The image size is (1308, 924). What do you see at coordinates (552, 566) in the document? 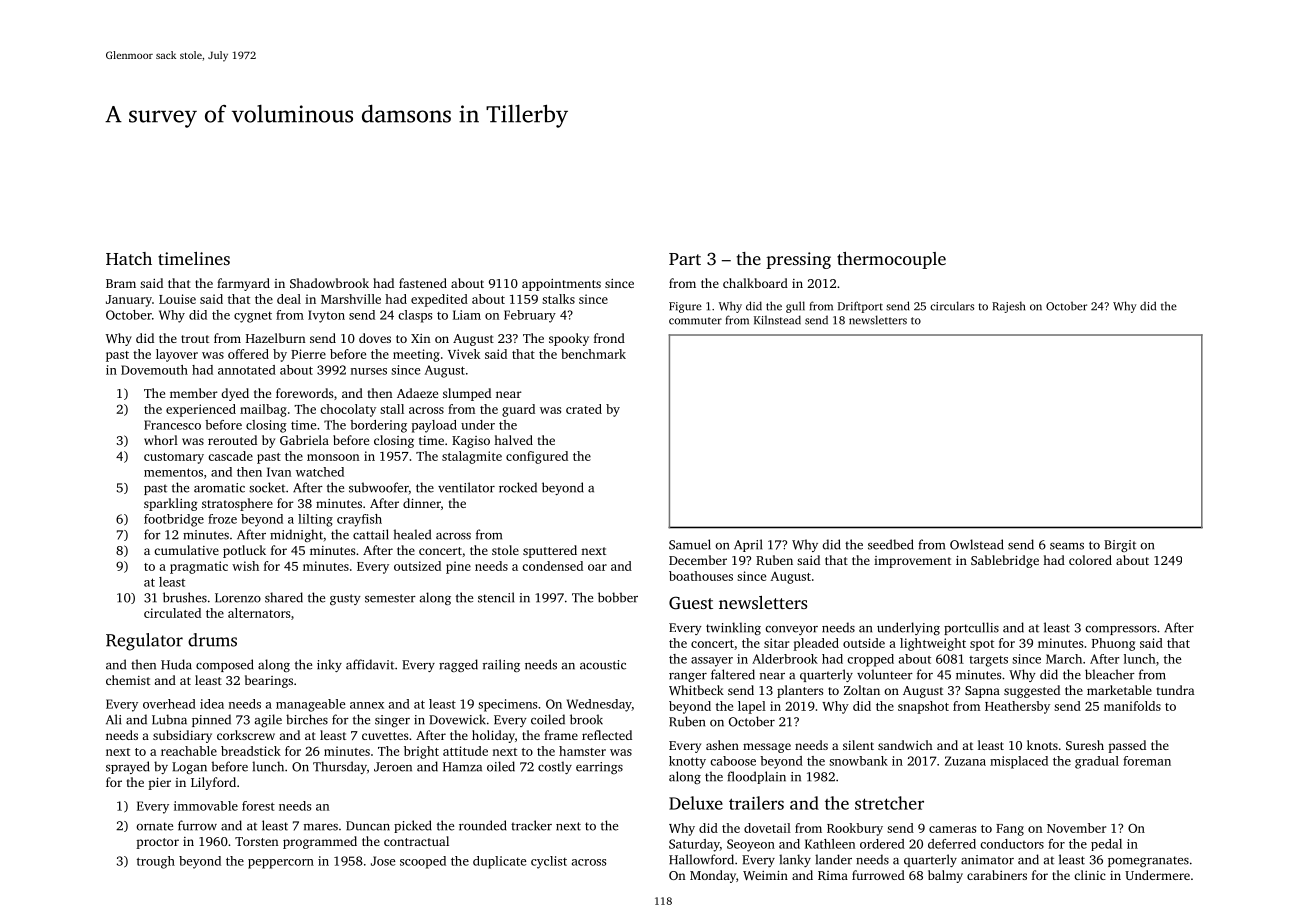
I see `condensed` at bounding box center [552, 566].
